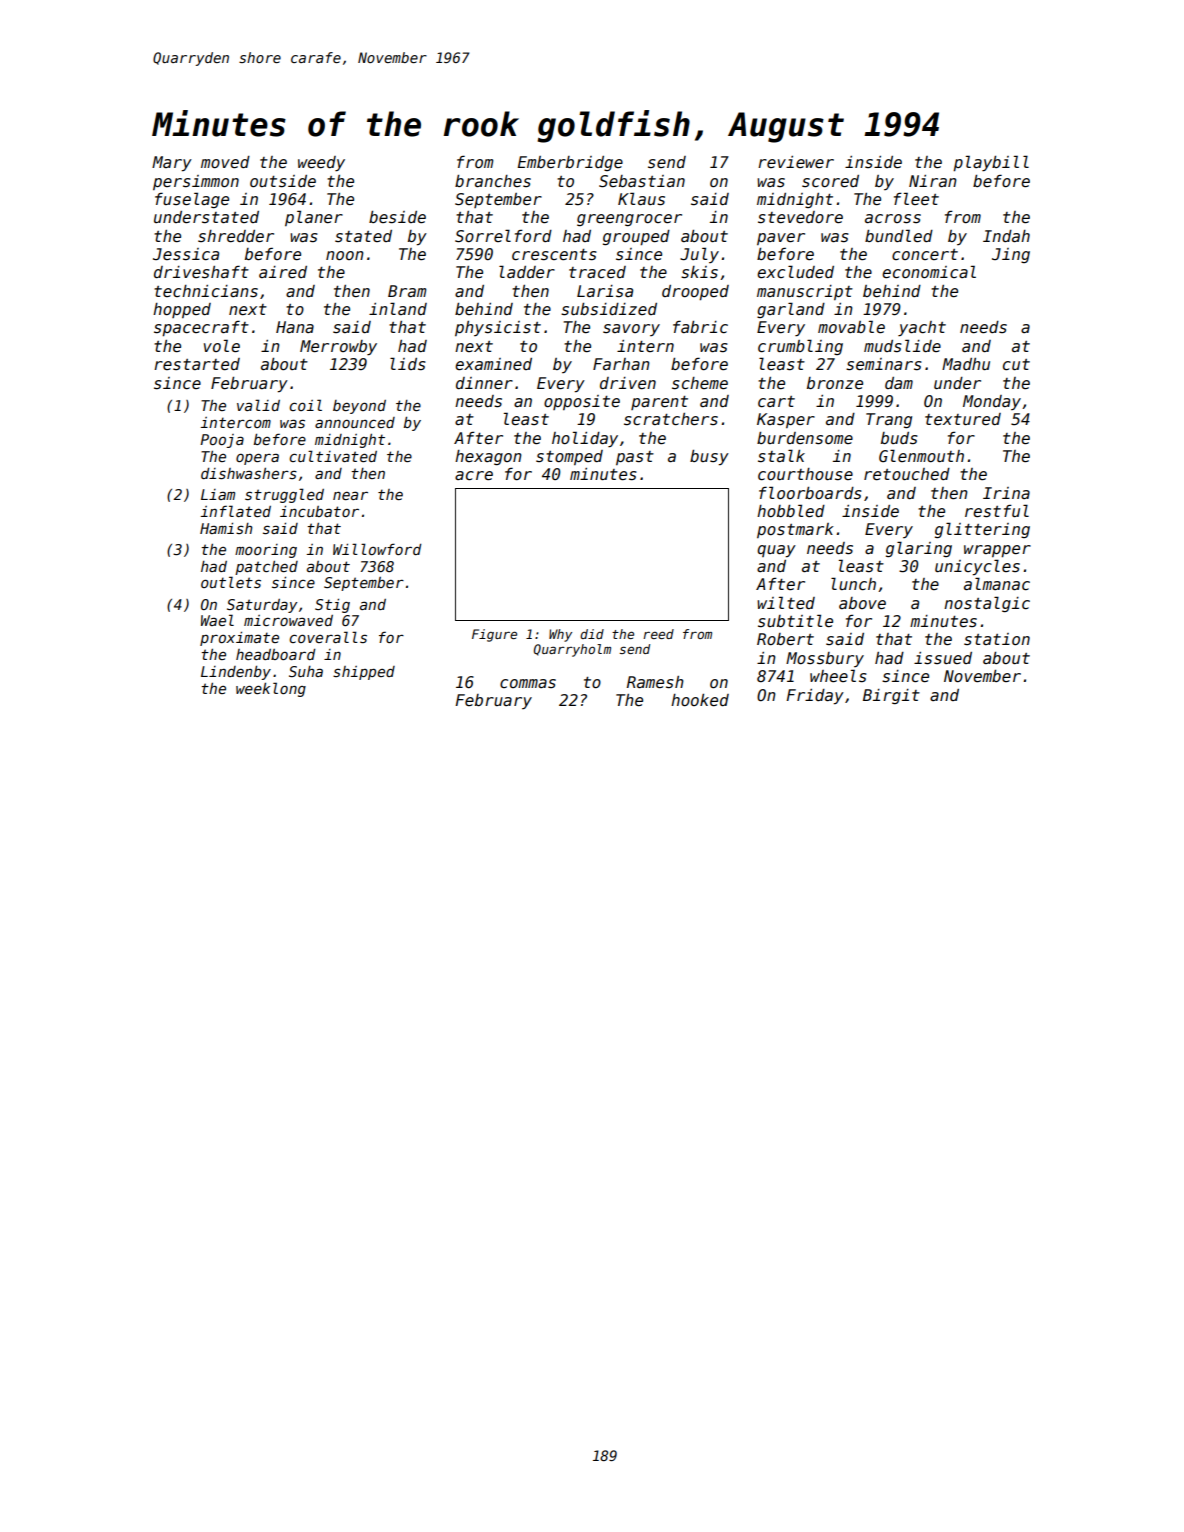 This screenshot has height=1532, width=1184. What do you see at coordinates (899, 235) in the screenshot?
I see `bundled` at bounding box center [899, 235].
